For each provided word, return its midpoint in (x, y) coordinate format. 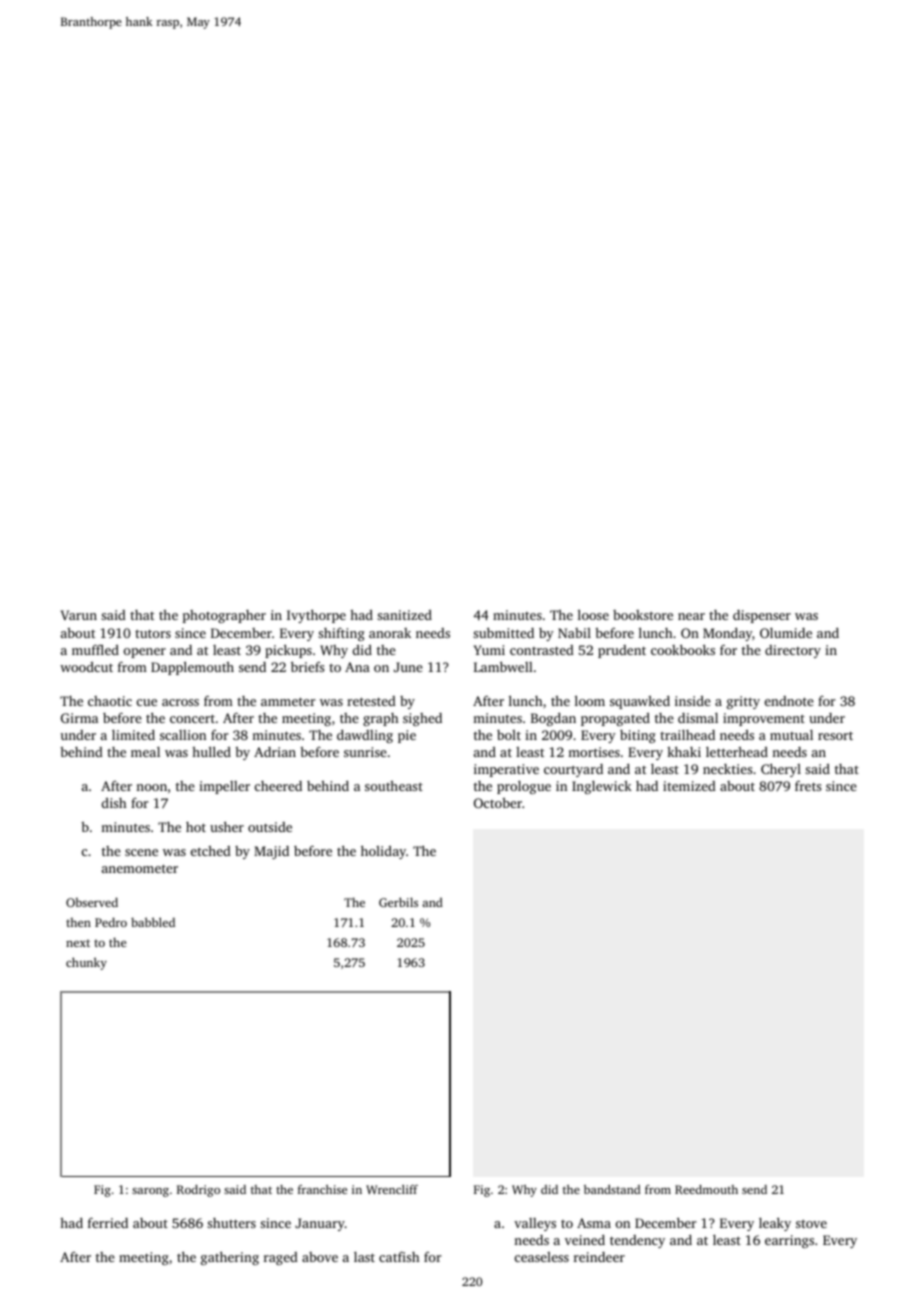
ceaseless (542, 1257)
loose (593, 614)
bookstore (643, 615)
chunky (86, 963)
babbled (153, 922)
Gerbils (398, 902)
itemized (689, 786)
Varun (79, 615)
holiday (383, 852)
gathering (230, 1258)
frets (808, 785)
